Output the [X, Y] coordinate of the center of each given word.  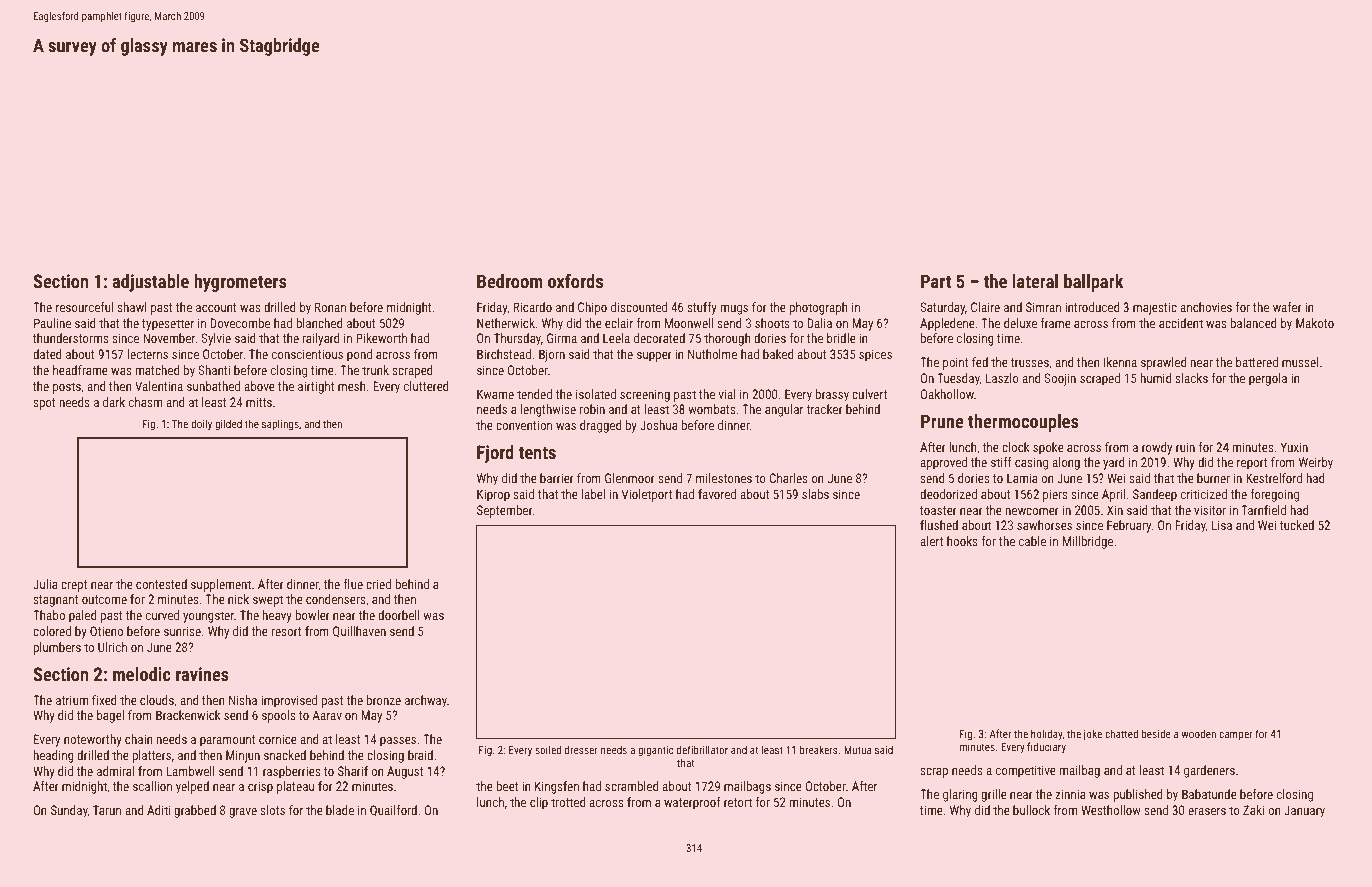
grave [243, 813]
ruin [1185, 447]
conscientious [307, 354]
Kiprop [493, 495]
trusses [1030, 362]
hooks [962, 541]
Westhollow [1111, 810]
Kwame [495, 394]
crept [74, 586]
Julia [45, 584]
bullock [1031, 810]
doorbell [399, 615]
